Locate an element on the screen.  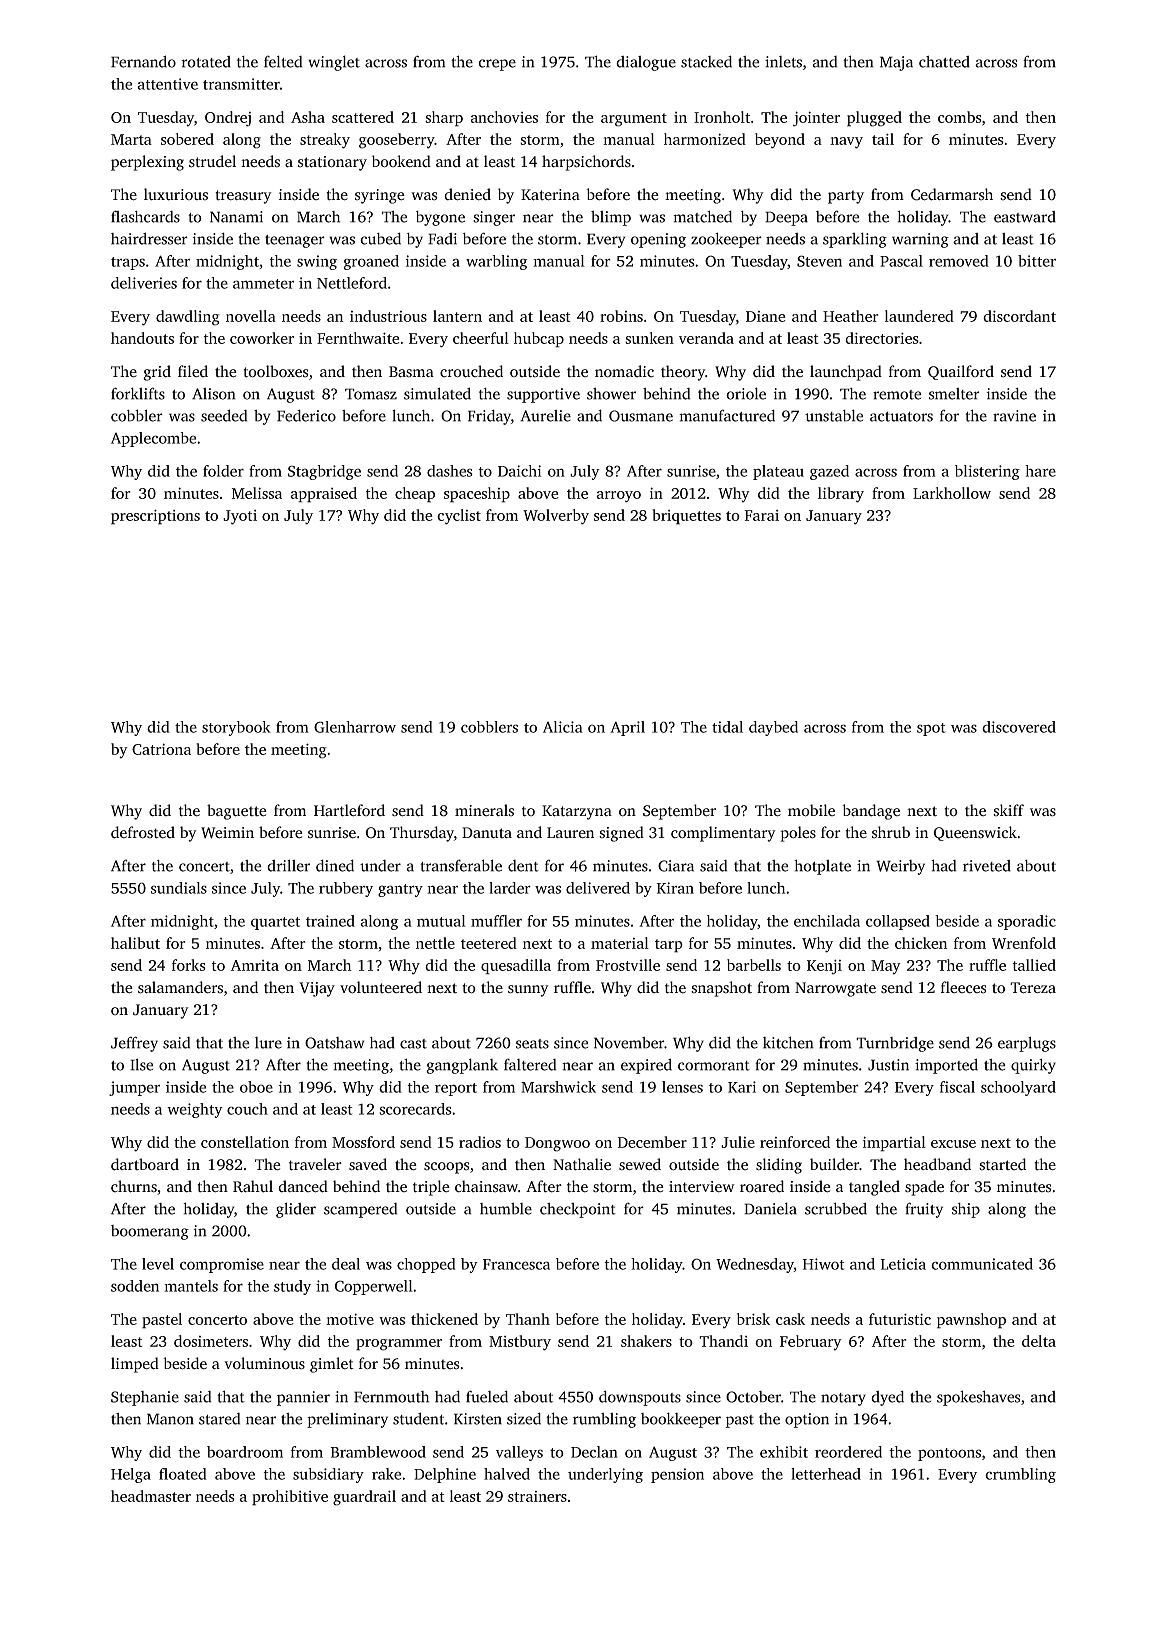
Thandi is located at coordinates (723, 1341).
